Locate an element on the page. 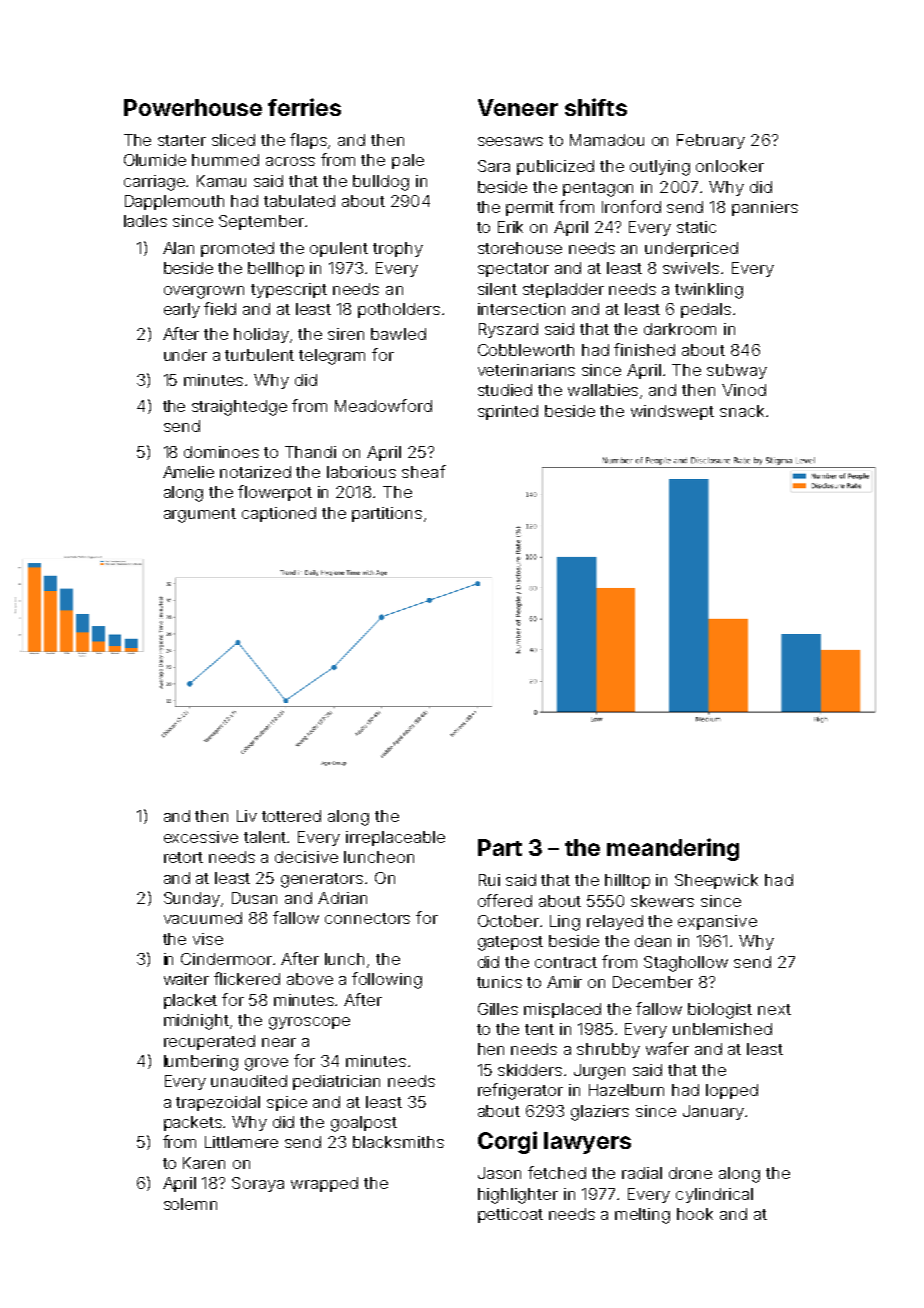  Powerhouse is located at coordinates (193, 107).
